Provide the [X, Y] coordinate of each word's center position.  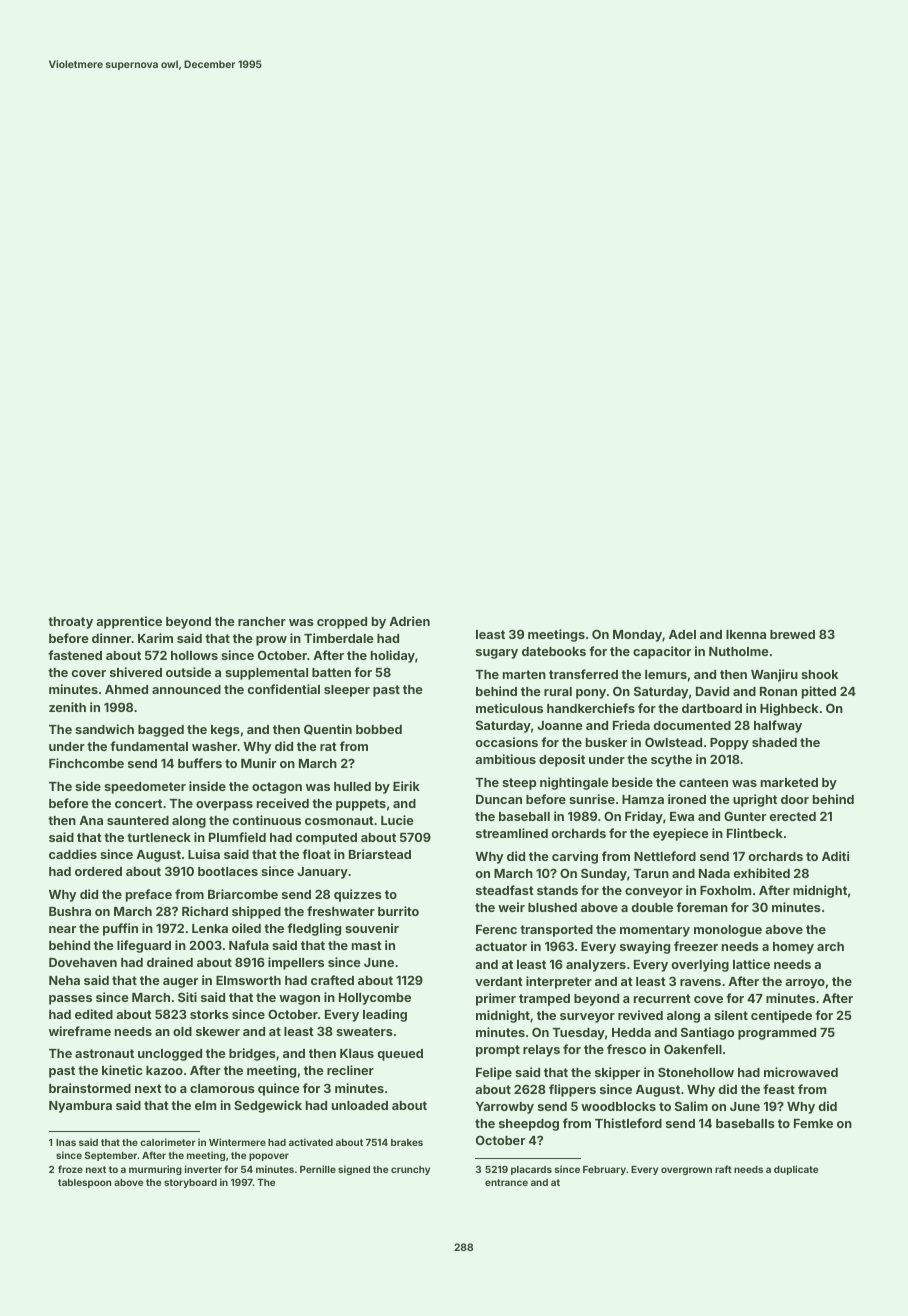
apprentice [129, 622]
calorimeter [168, 1142]
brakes [407, 1142]
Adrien [409, 621]
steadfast [505, 890]
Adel [682, 634]
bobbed [379, 729]
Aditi [835, 856]
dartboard [712, 708]
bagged [161, 731]
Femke [813, 1123]
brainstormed [90, 1088]
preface [149, 895]
